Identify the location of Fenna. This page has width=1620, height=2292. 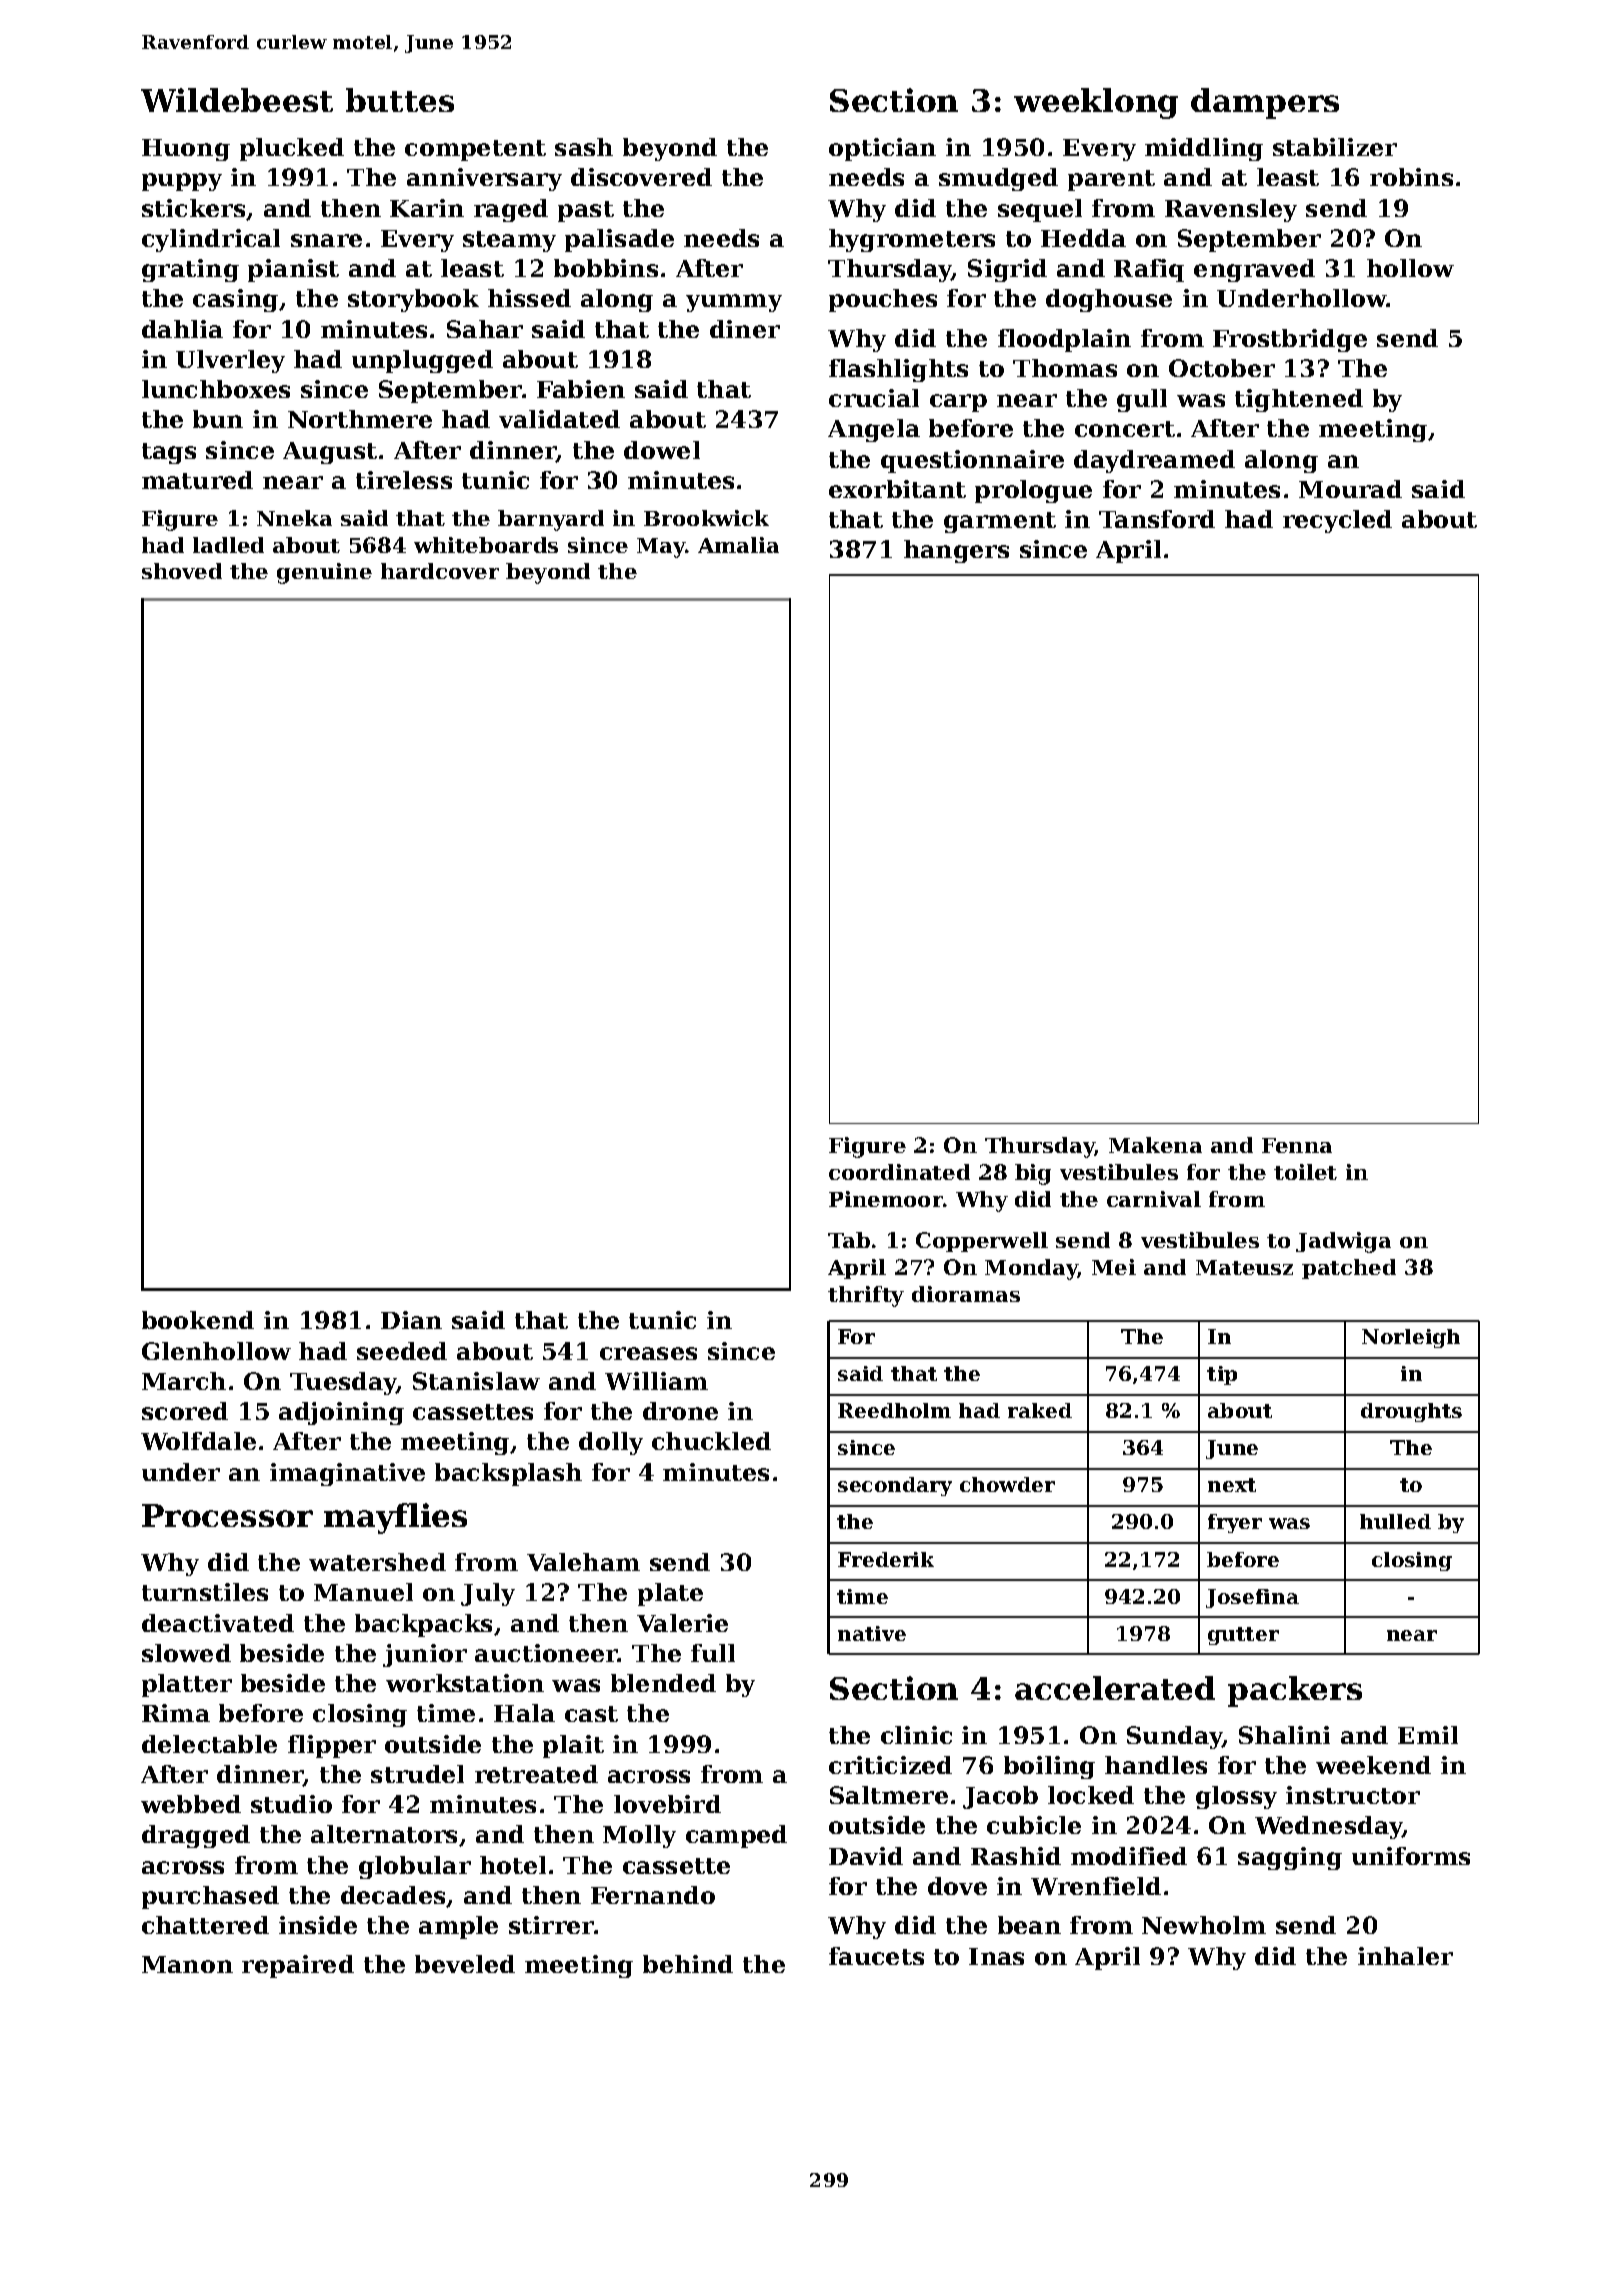
(1297, 1145).
